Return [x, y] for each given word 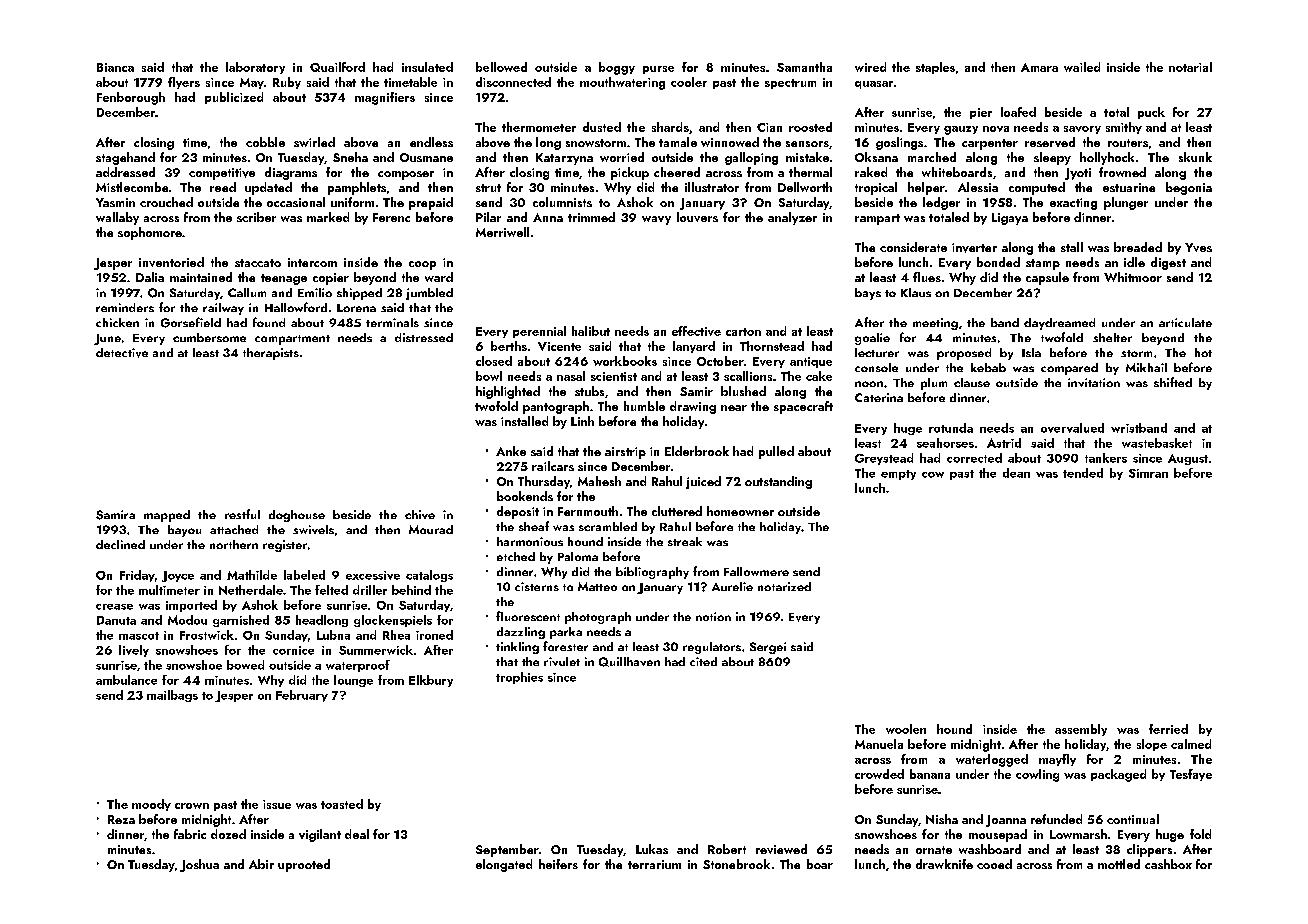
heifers [558, 864]
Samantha [804, 67]
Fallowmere [756, 571]
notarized [784, 586]
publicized [234, 98]
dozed [228, 834]
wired [870, 67]
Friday [137, 576]
